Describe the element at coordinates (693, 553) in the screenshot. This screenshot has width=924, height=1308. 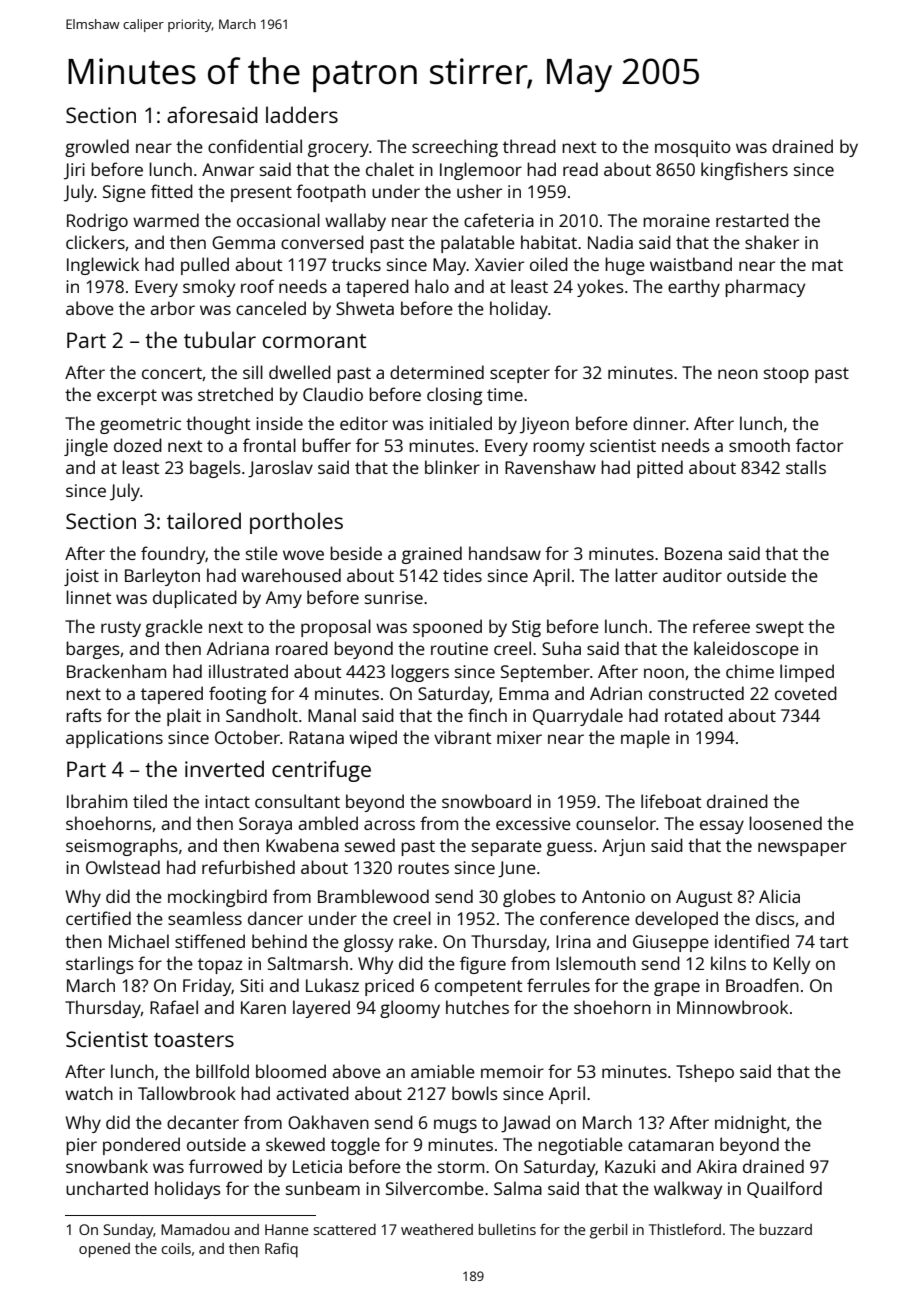
I see `Bozena` at that location.
